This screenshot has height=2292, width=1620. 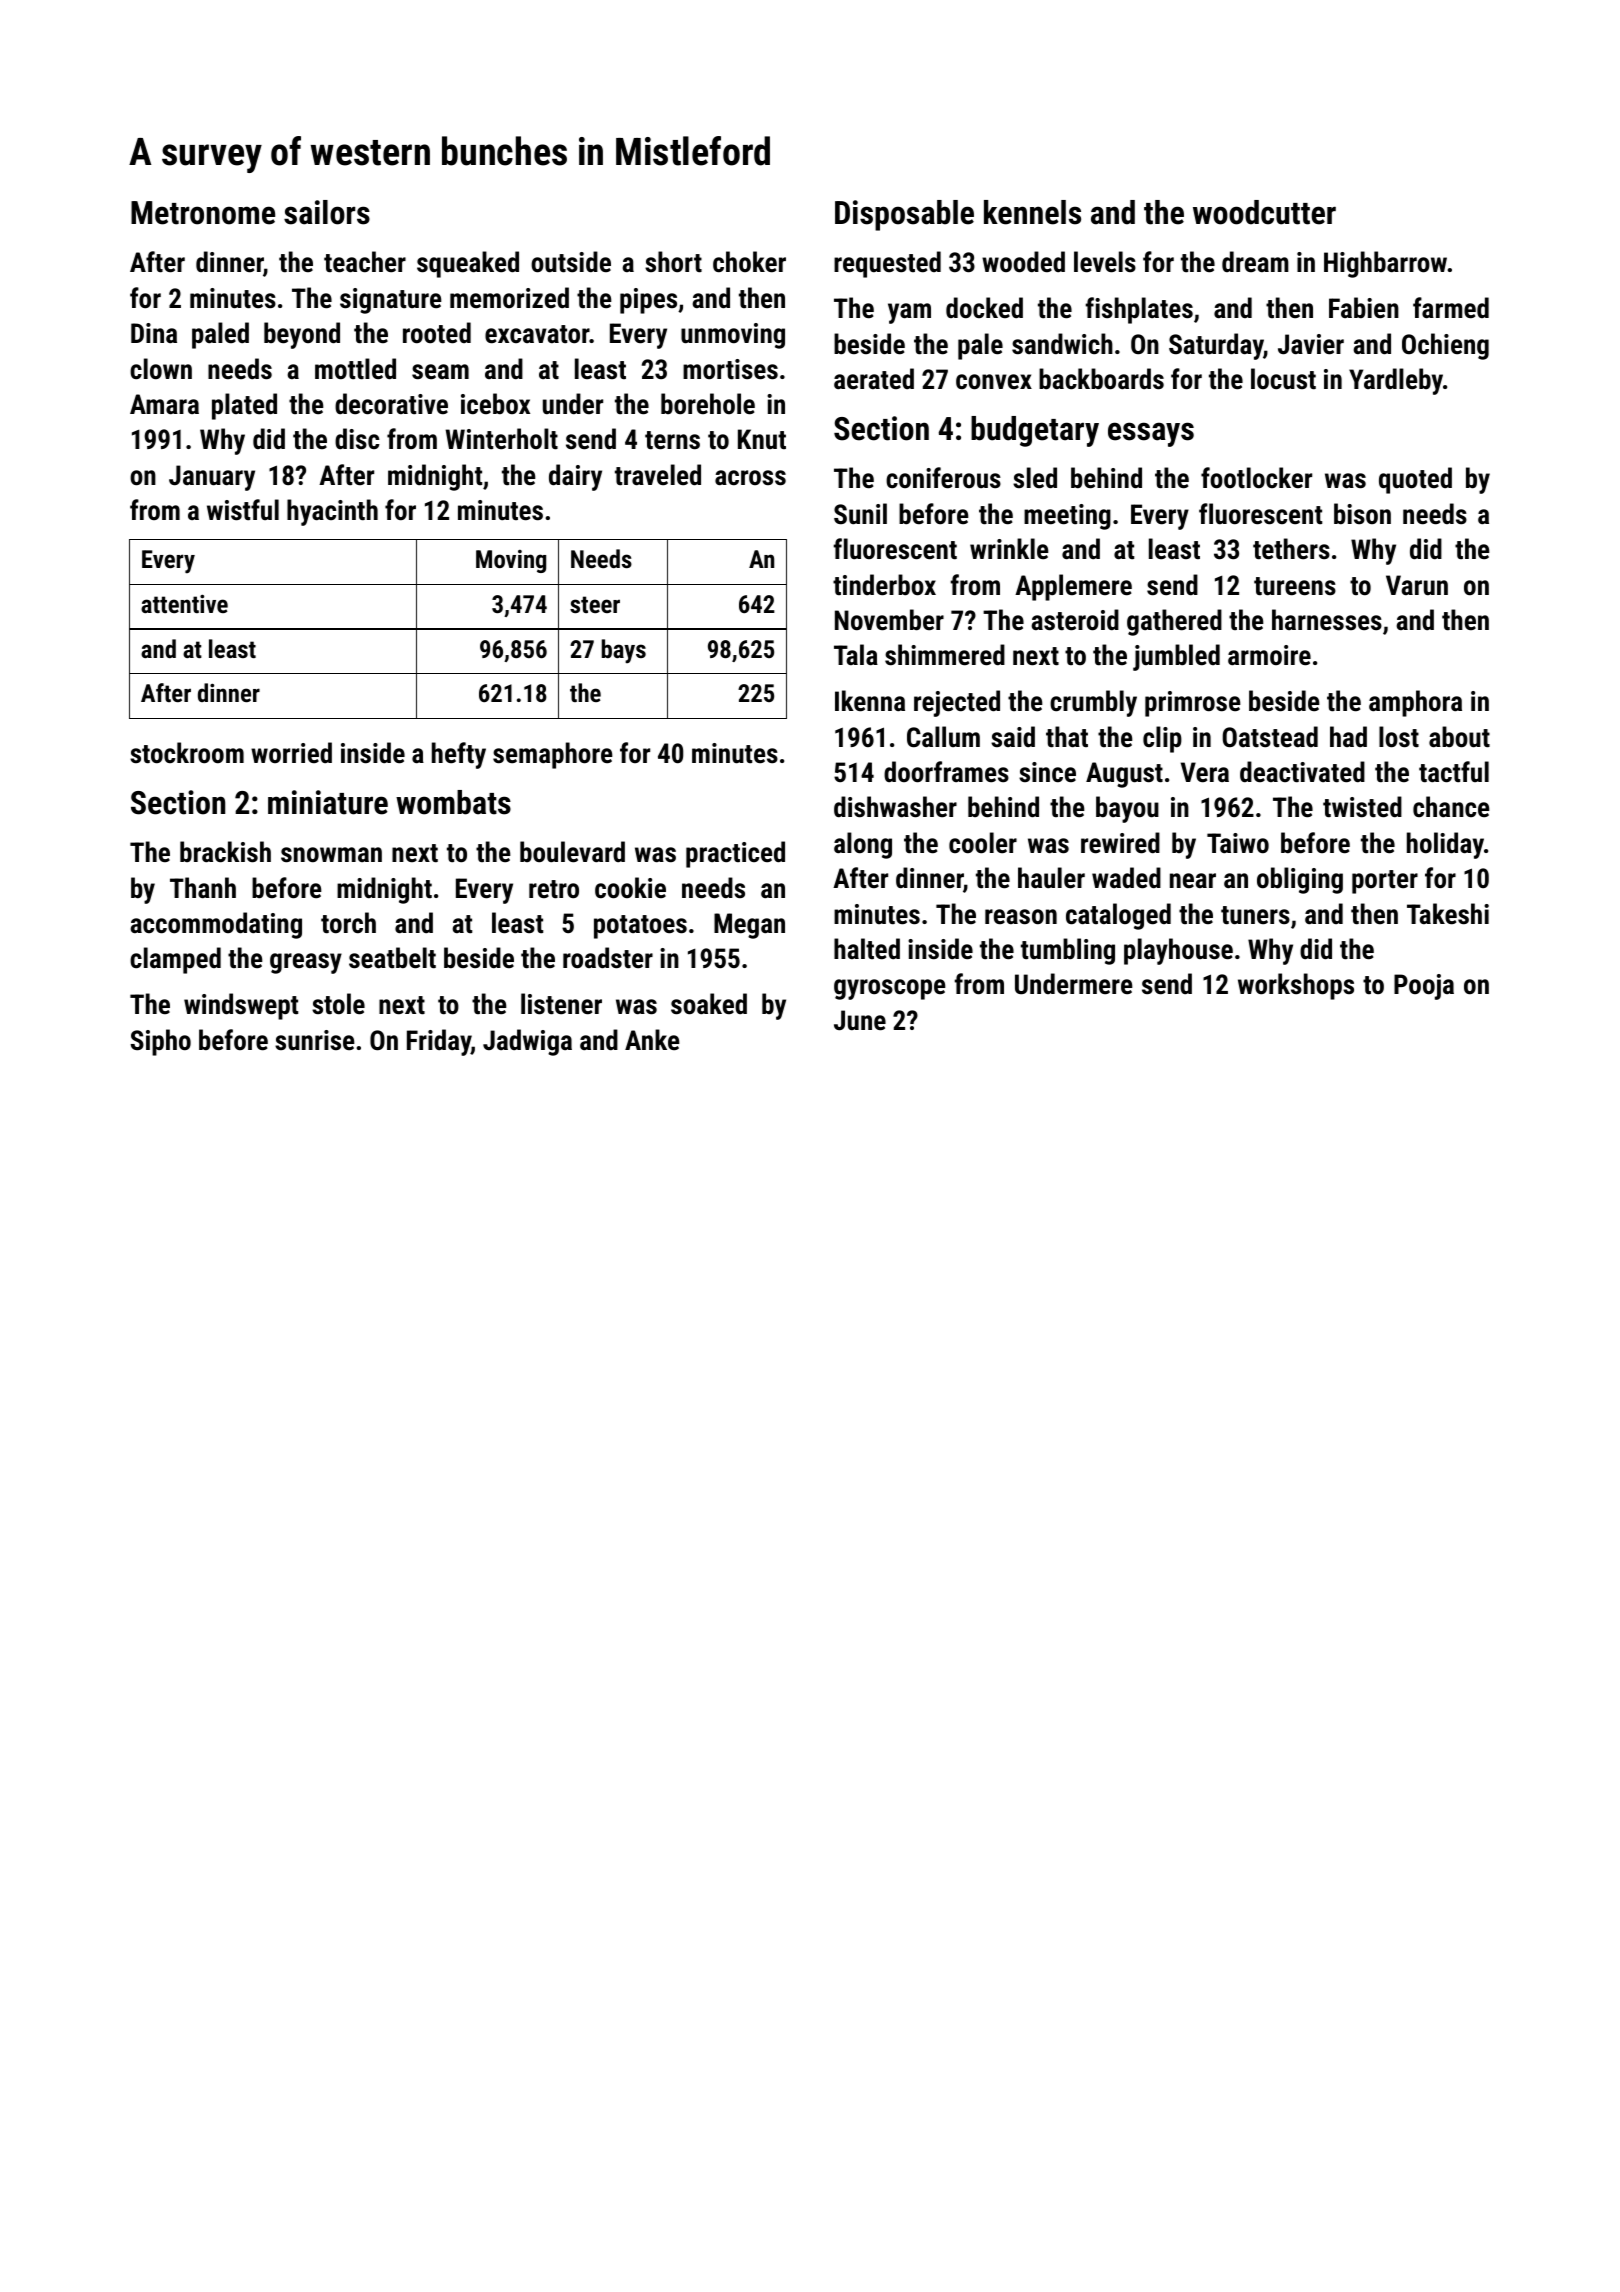 I want to click on amphora, so click(x=1415, y=703).
